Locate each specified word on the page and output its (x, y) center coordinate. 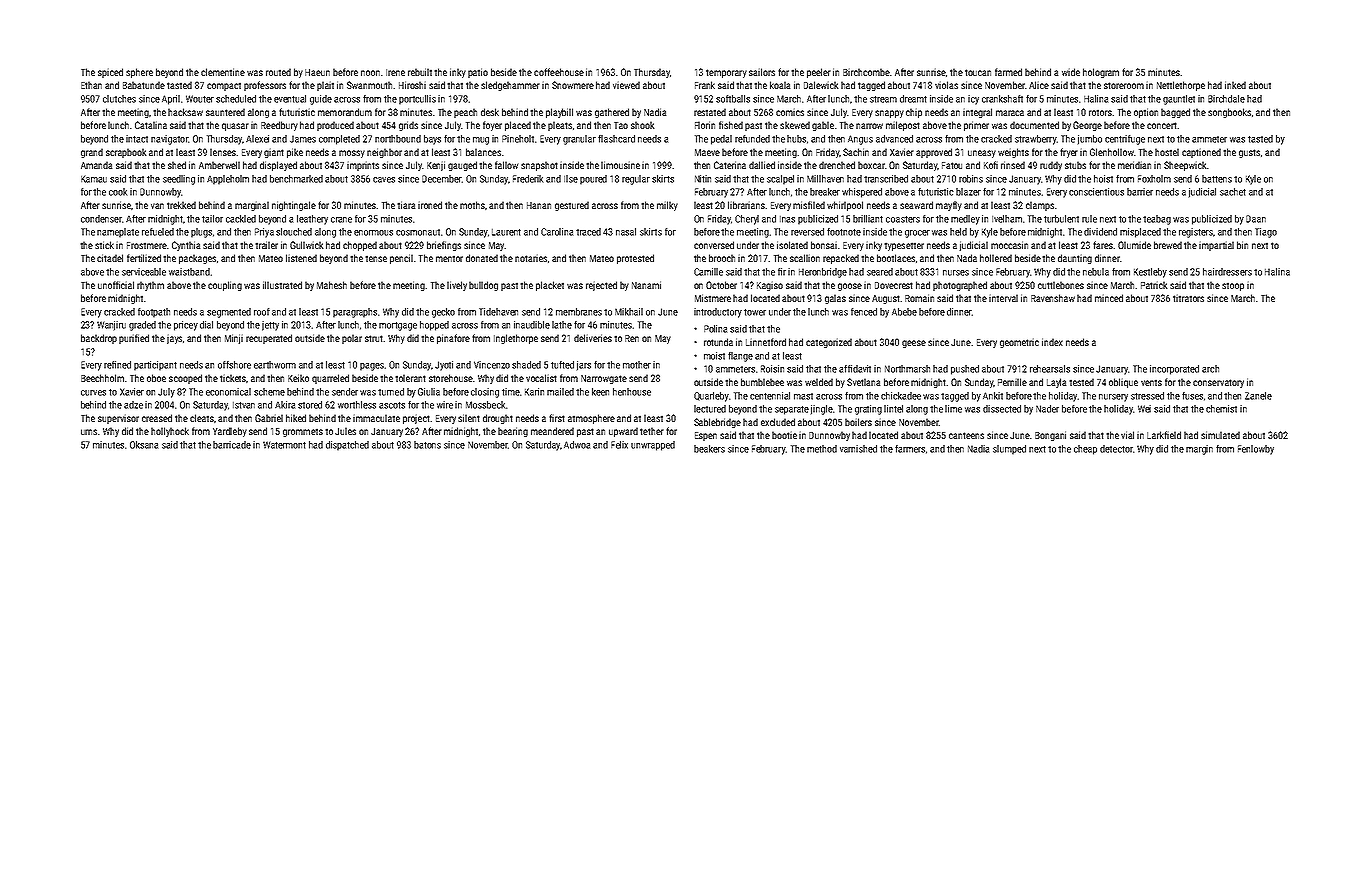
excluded (778, 422)
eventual (290, 99)
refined (117, 365)
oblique (1123, 383)
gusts (1249, 153)
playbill (559, 113)
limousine (620, 165)
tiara (406, 205)
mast (803, 396)
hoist (1103, 179)
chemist (1221, 409)
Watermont (284, 445)
